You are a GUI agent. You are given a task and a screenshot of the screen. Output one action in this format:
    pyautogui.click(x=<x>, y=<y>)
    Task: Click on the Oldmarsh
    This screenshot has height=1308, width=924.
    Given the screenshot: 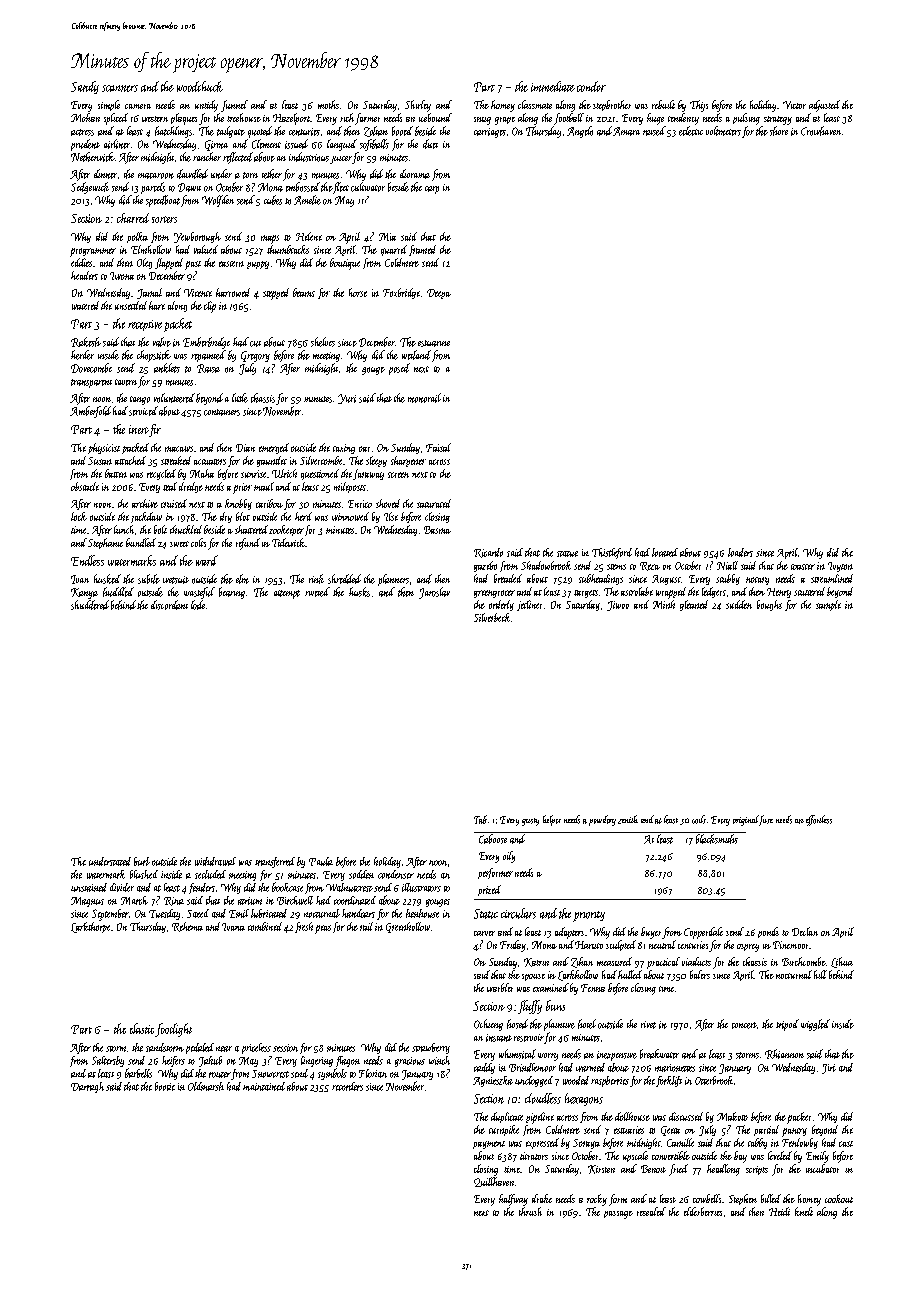 What is the action you would take?
    pyautogui.click(x=206, y=1086)
